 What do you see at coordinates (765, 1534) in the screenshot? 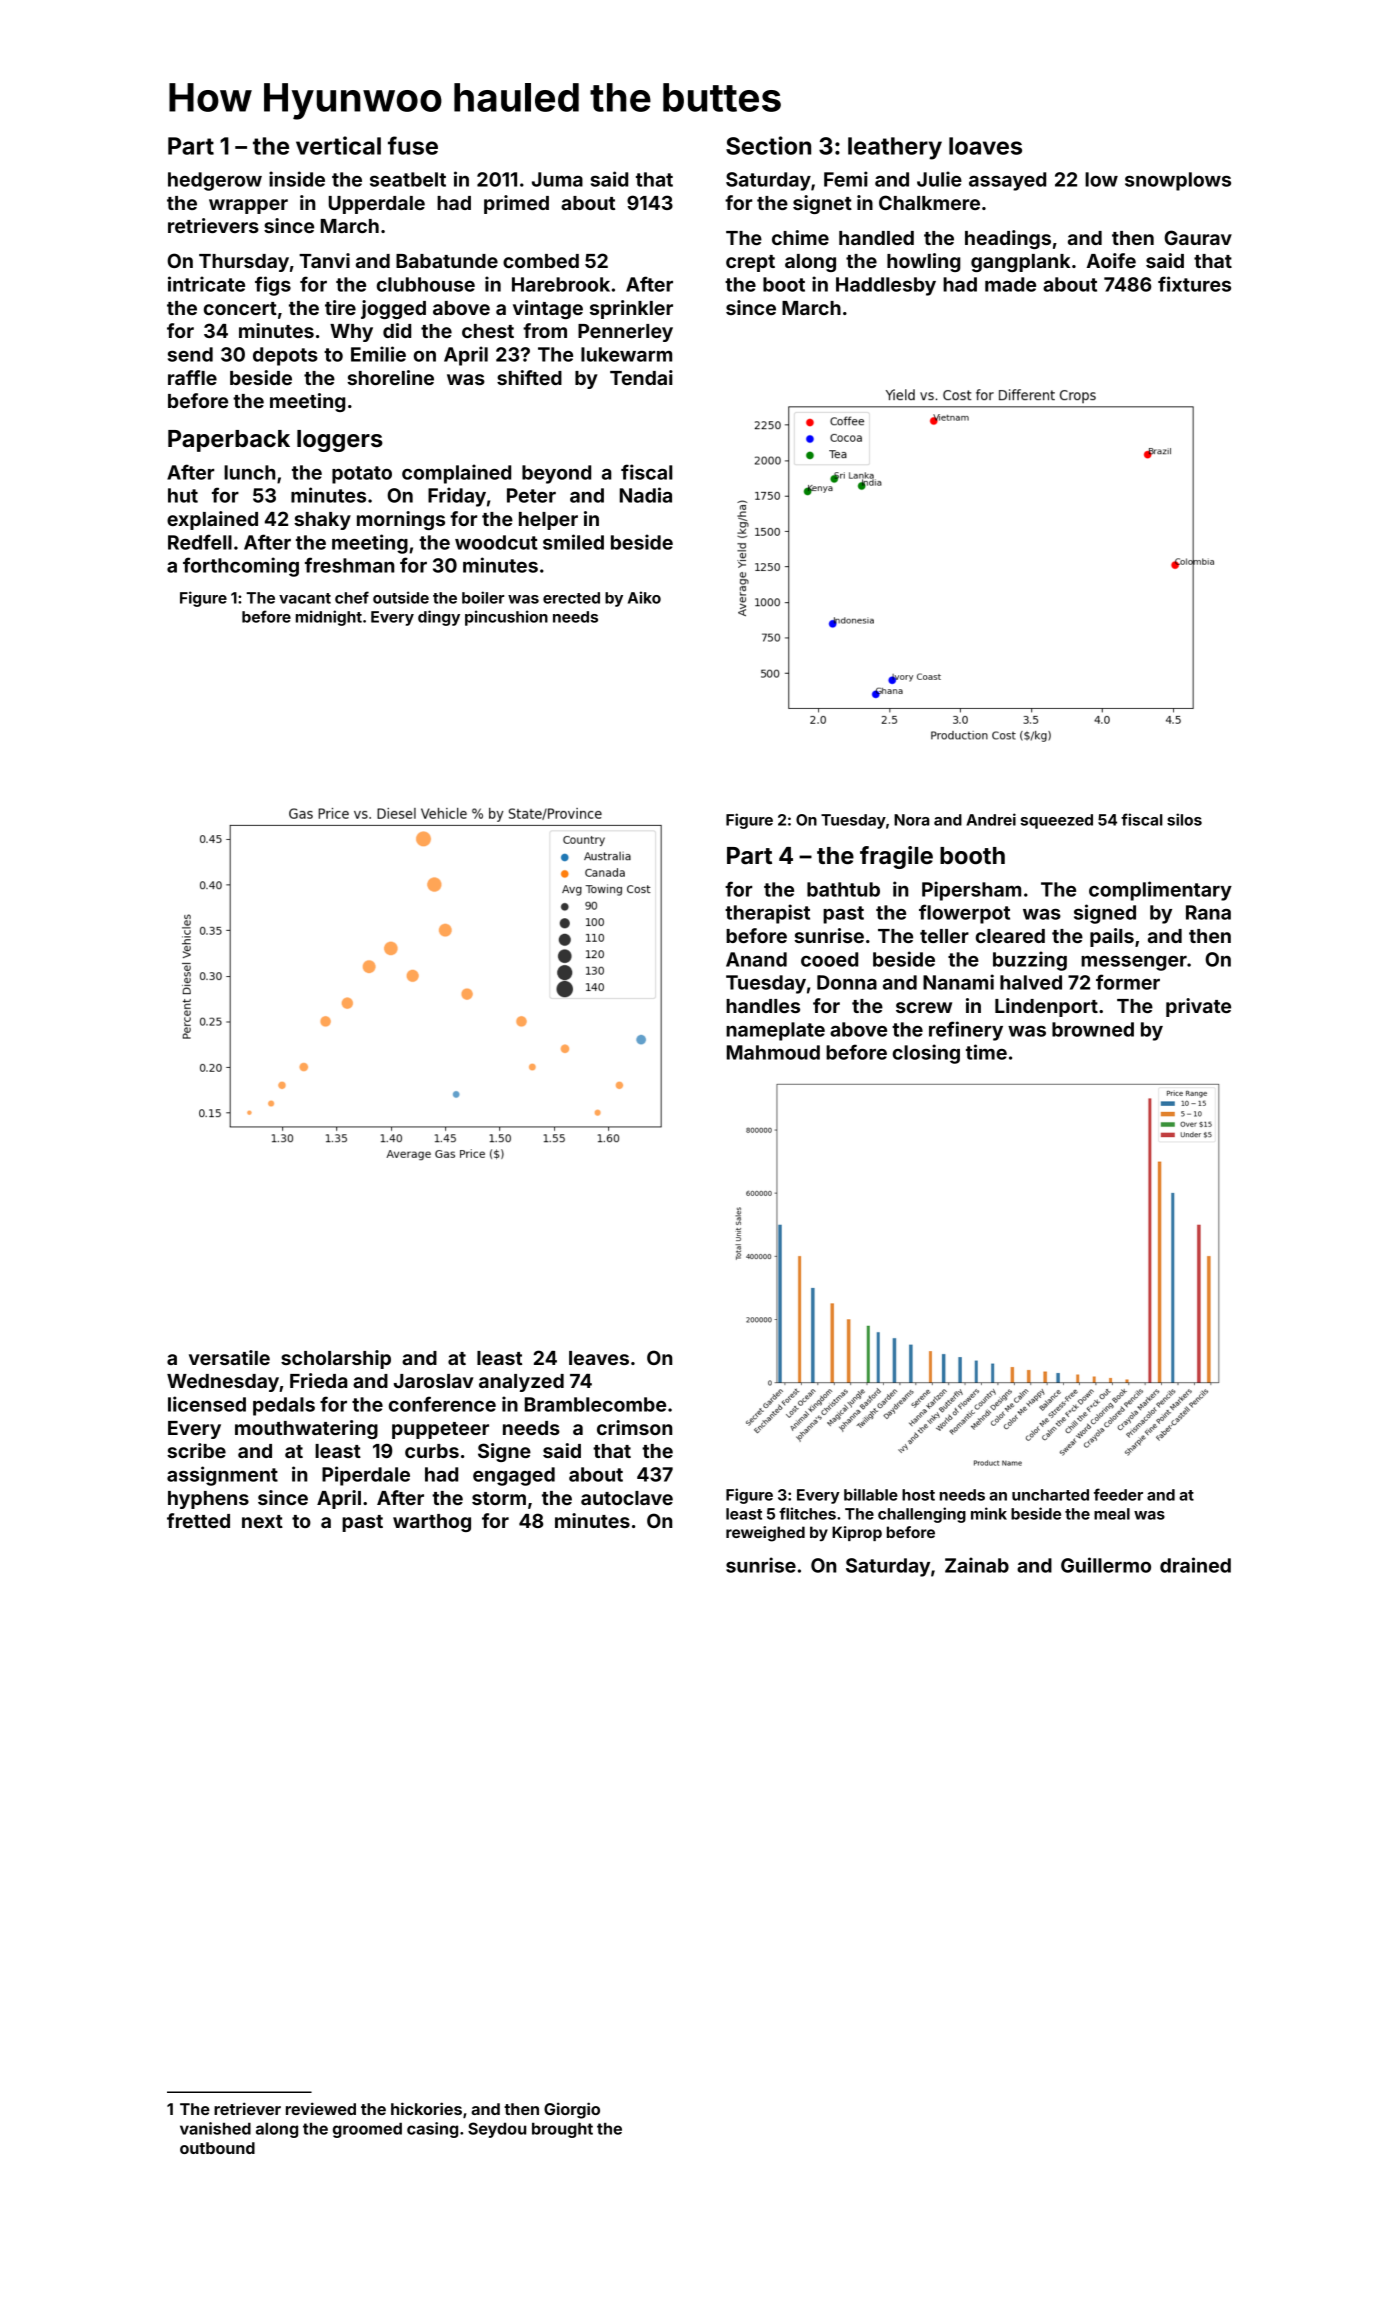
I see `reweighed` at bounding box center [765, 1534].
